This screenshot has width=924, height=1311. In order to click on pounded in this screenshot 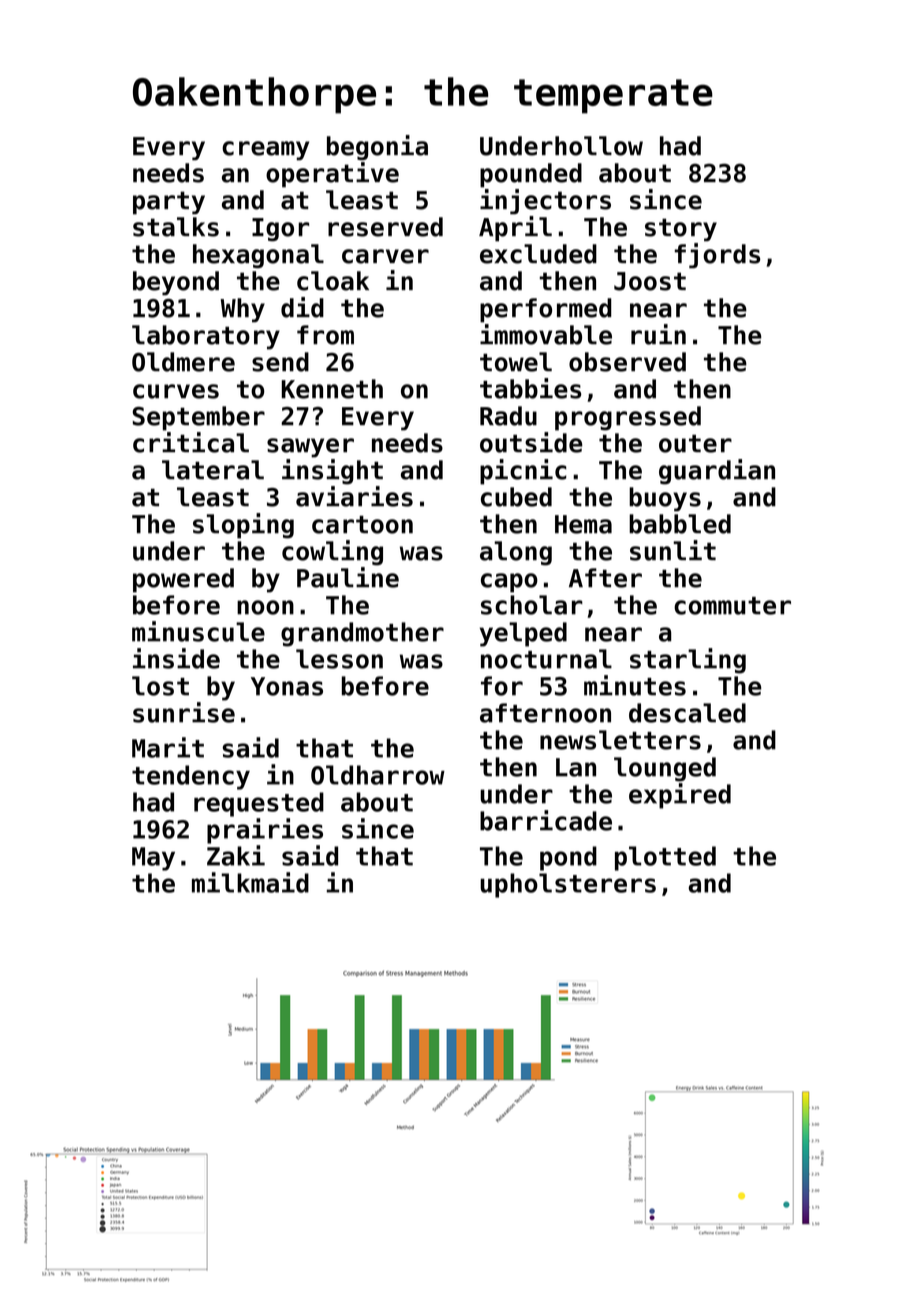, I will do `click(531, 175)`.
